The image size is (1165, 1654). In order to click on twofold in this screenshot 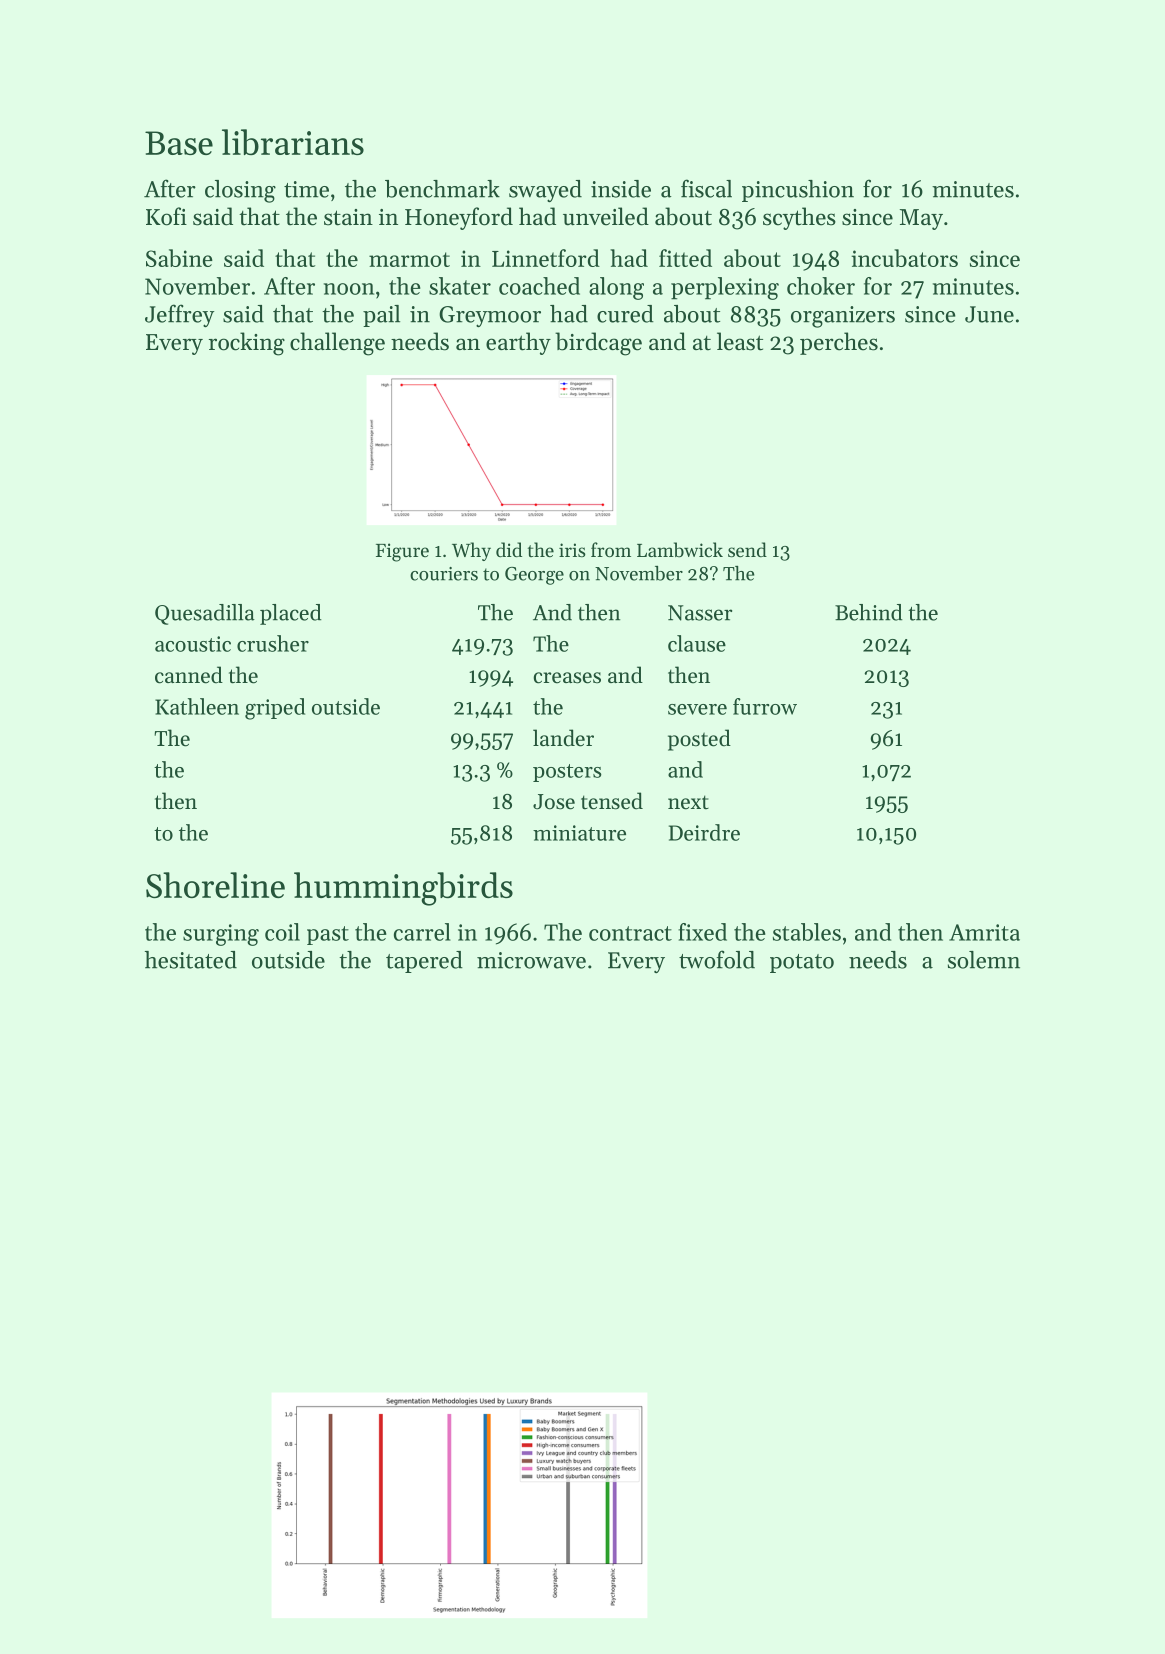, I will do `click(717, 959)`.
